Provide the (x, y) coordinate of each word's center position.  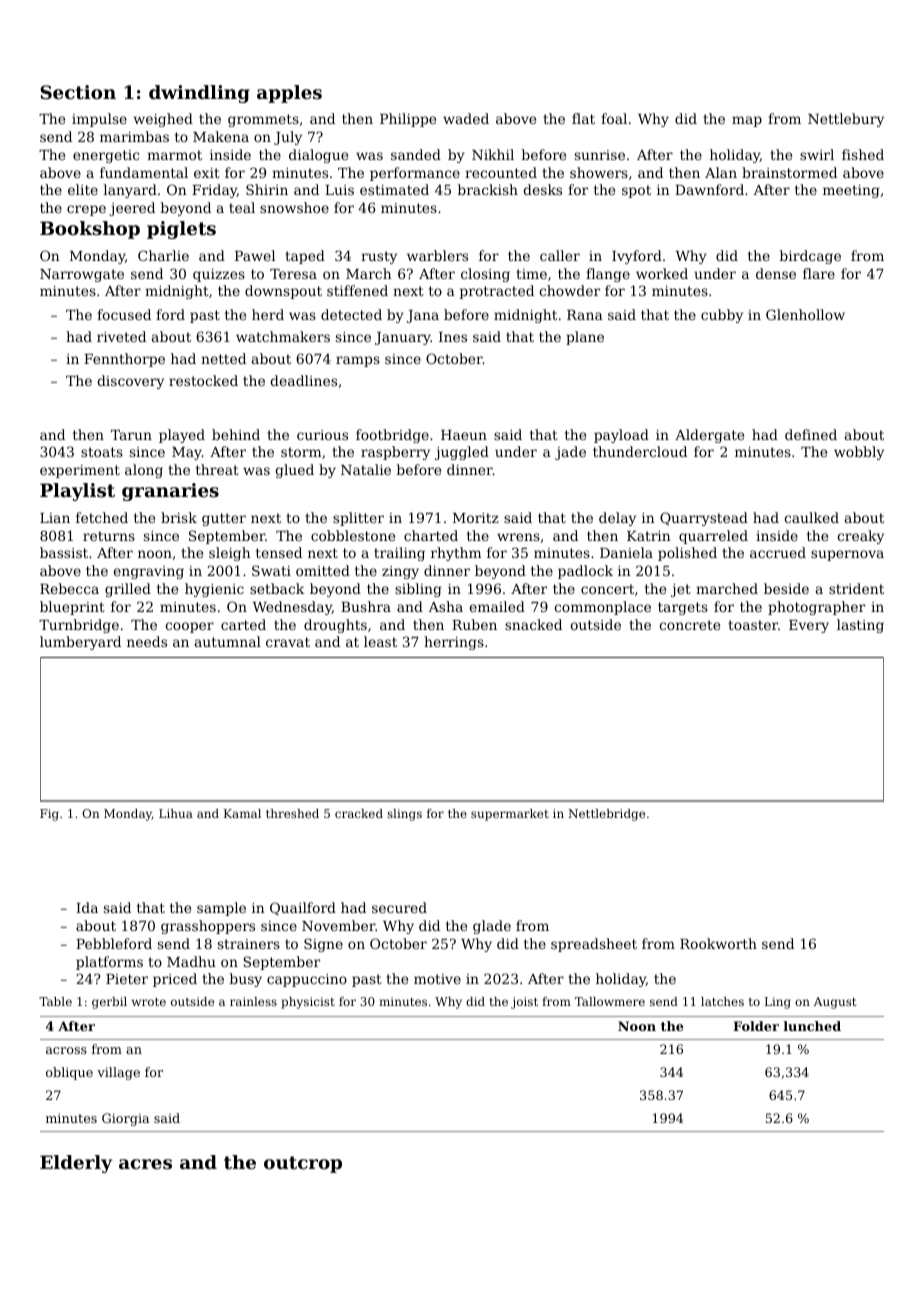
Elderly (76, 1164)
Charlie (163, 255)
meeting (851, 191)
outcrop (303, 1164)
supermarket (510, 815)
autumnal (228, 641)
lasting (860, 626)
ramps (358, 361)
